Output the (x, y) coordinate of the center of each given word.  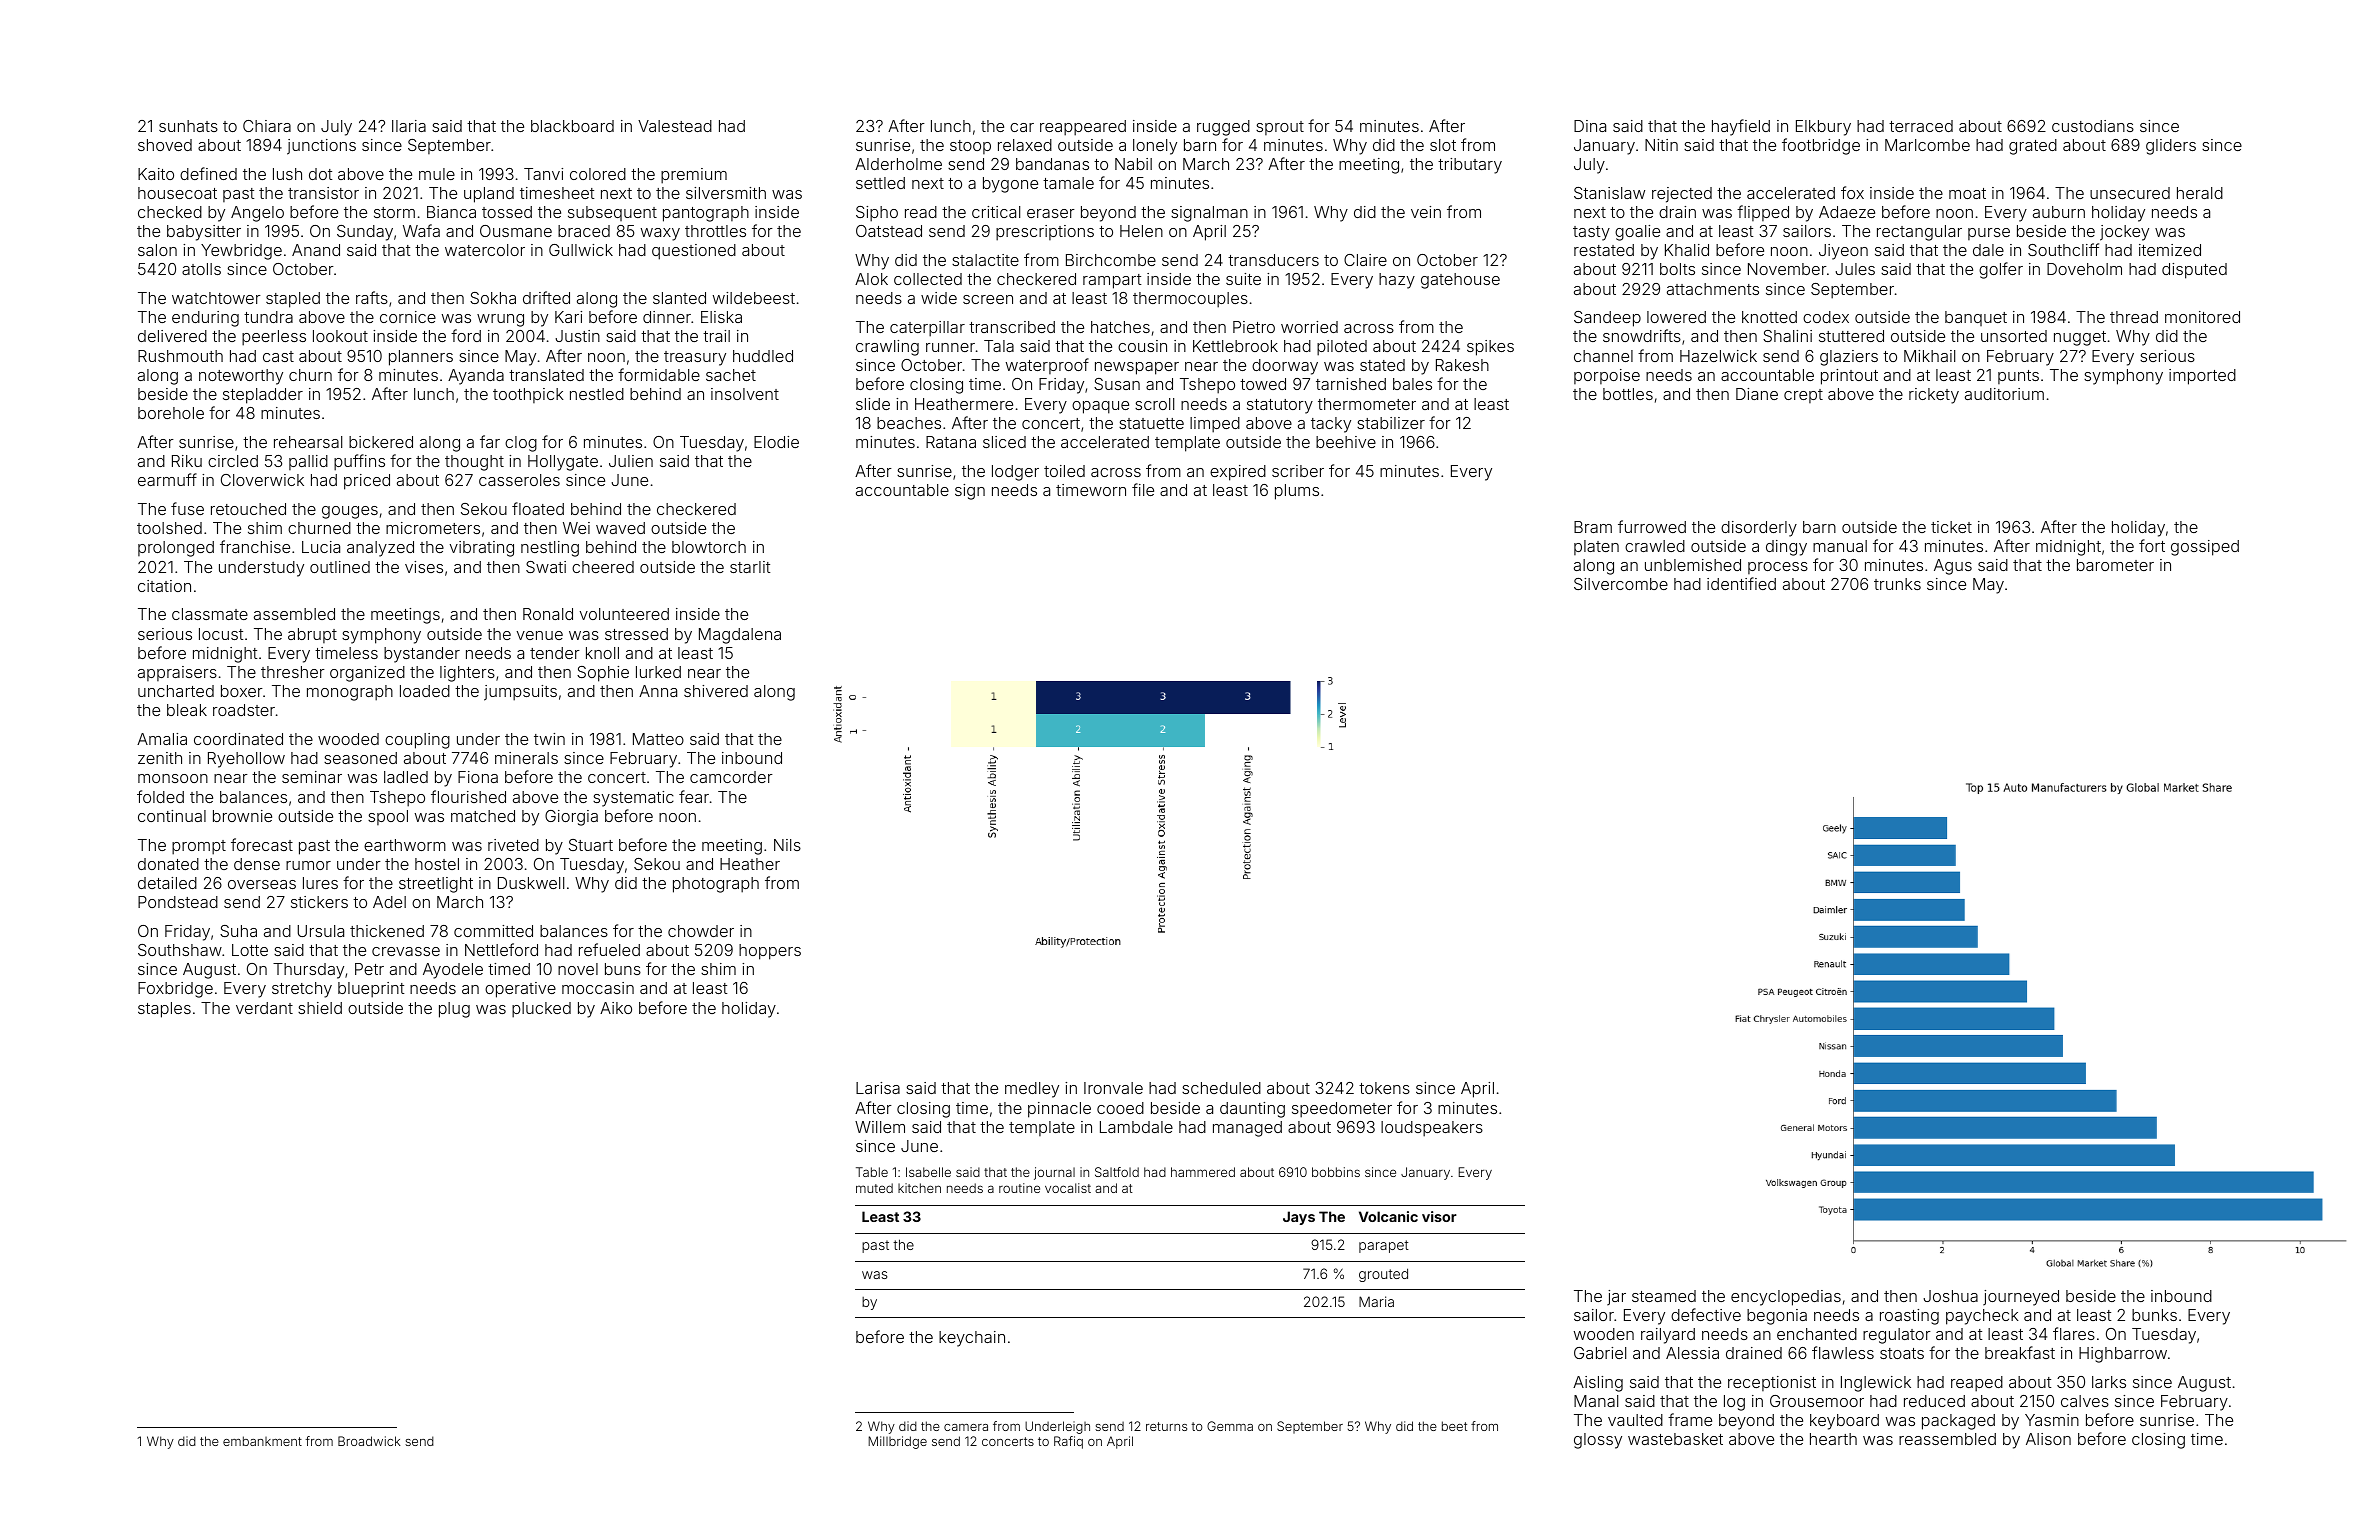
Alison (2048, 1439)
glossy (1598, 1441)
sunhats (188, 126)
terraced (1921, 126)
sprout (1280, 128)
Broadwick (369, 1441)
